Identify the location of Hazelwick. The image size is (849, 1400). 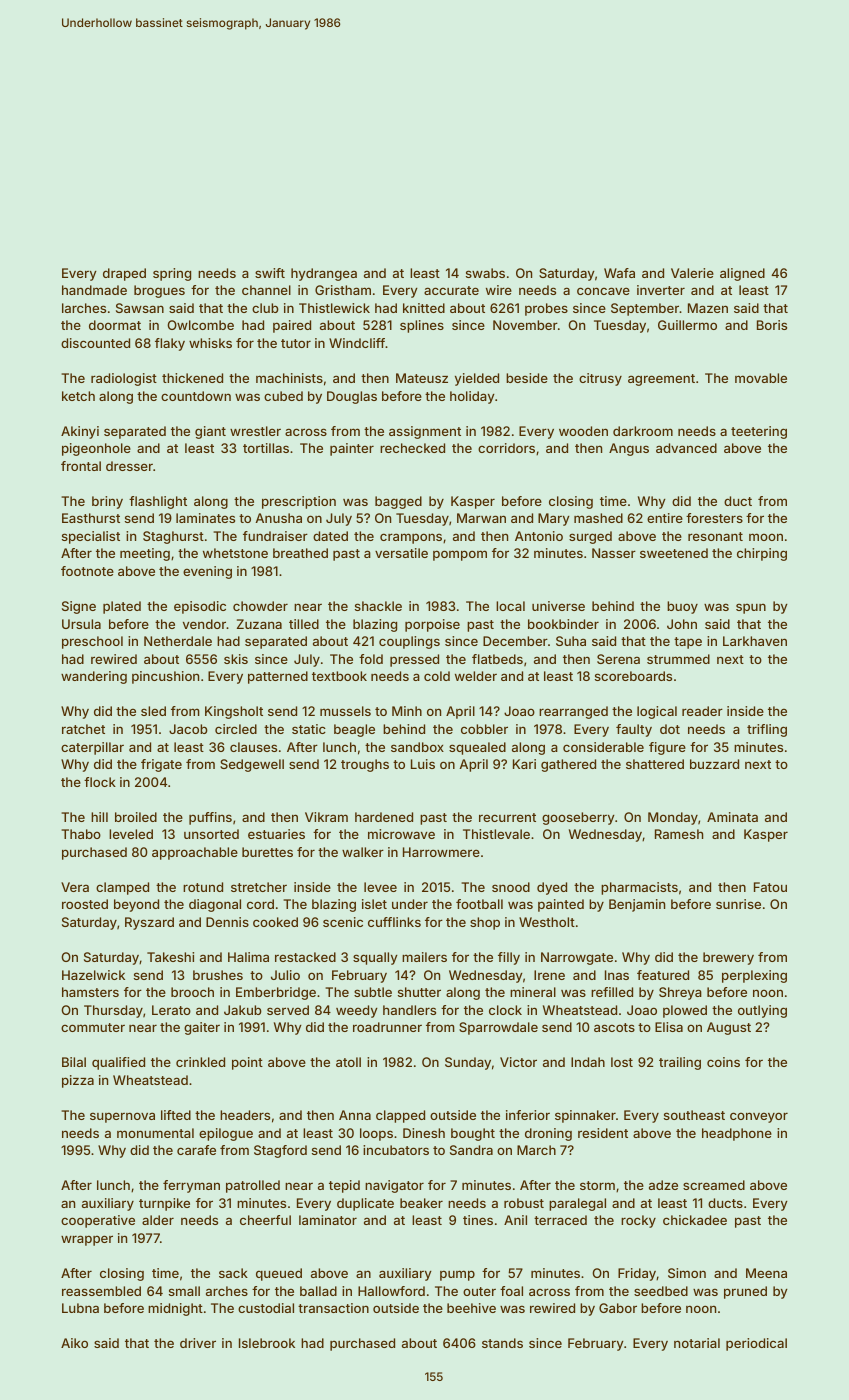
(93, 975).
